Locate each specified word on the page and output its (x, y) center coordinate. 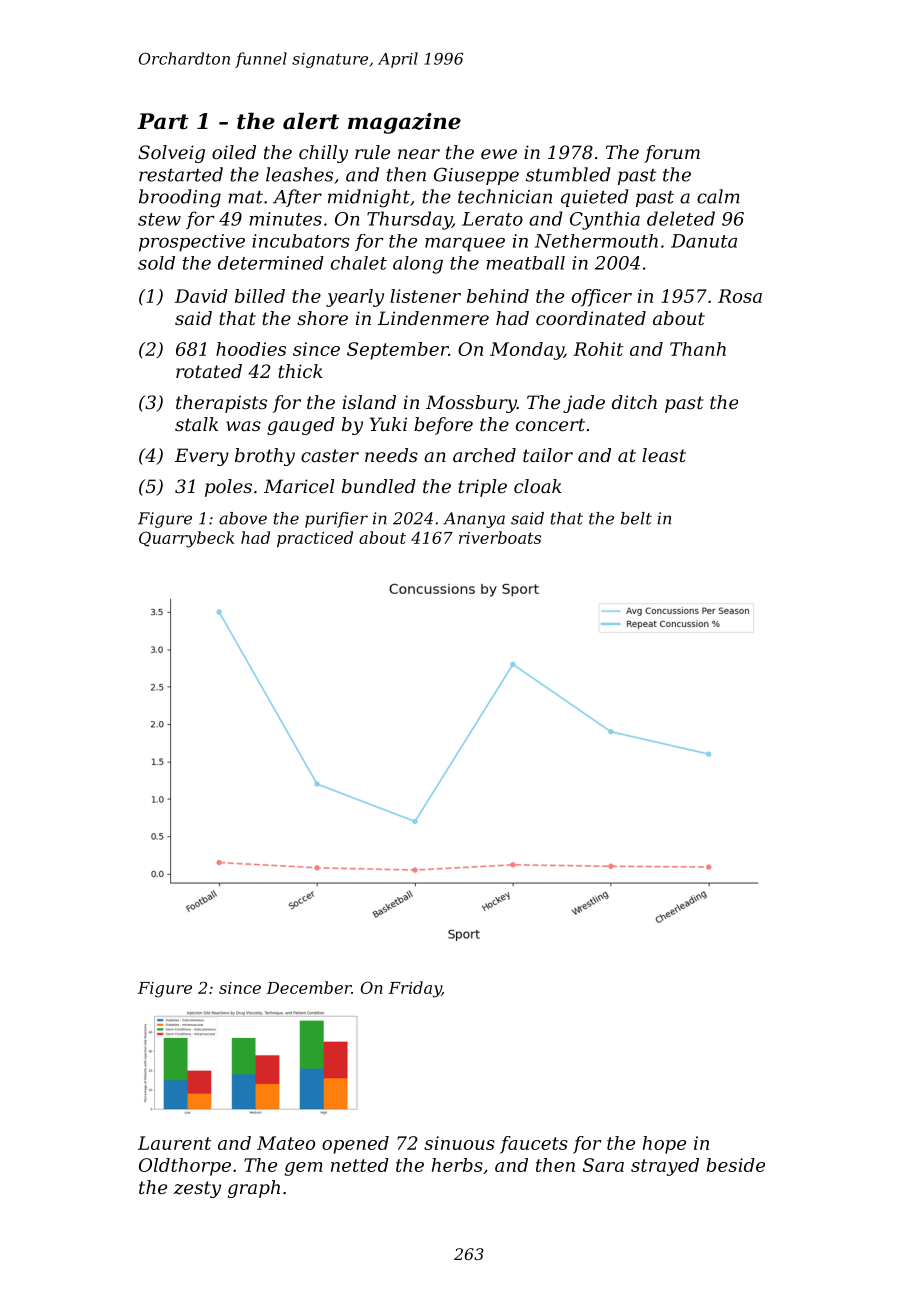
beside (735, 1165)
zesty (197, 1189)
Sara (603, 1165)
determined (271, 263)
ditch (634, 402)
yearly (355, 298)
